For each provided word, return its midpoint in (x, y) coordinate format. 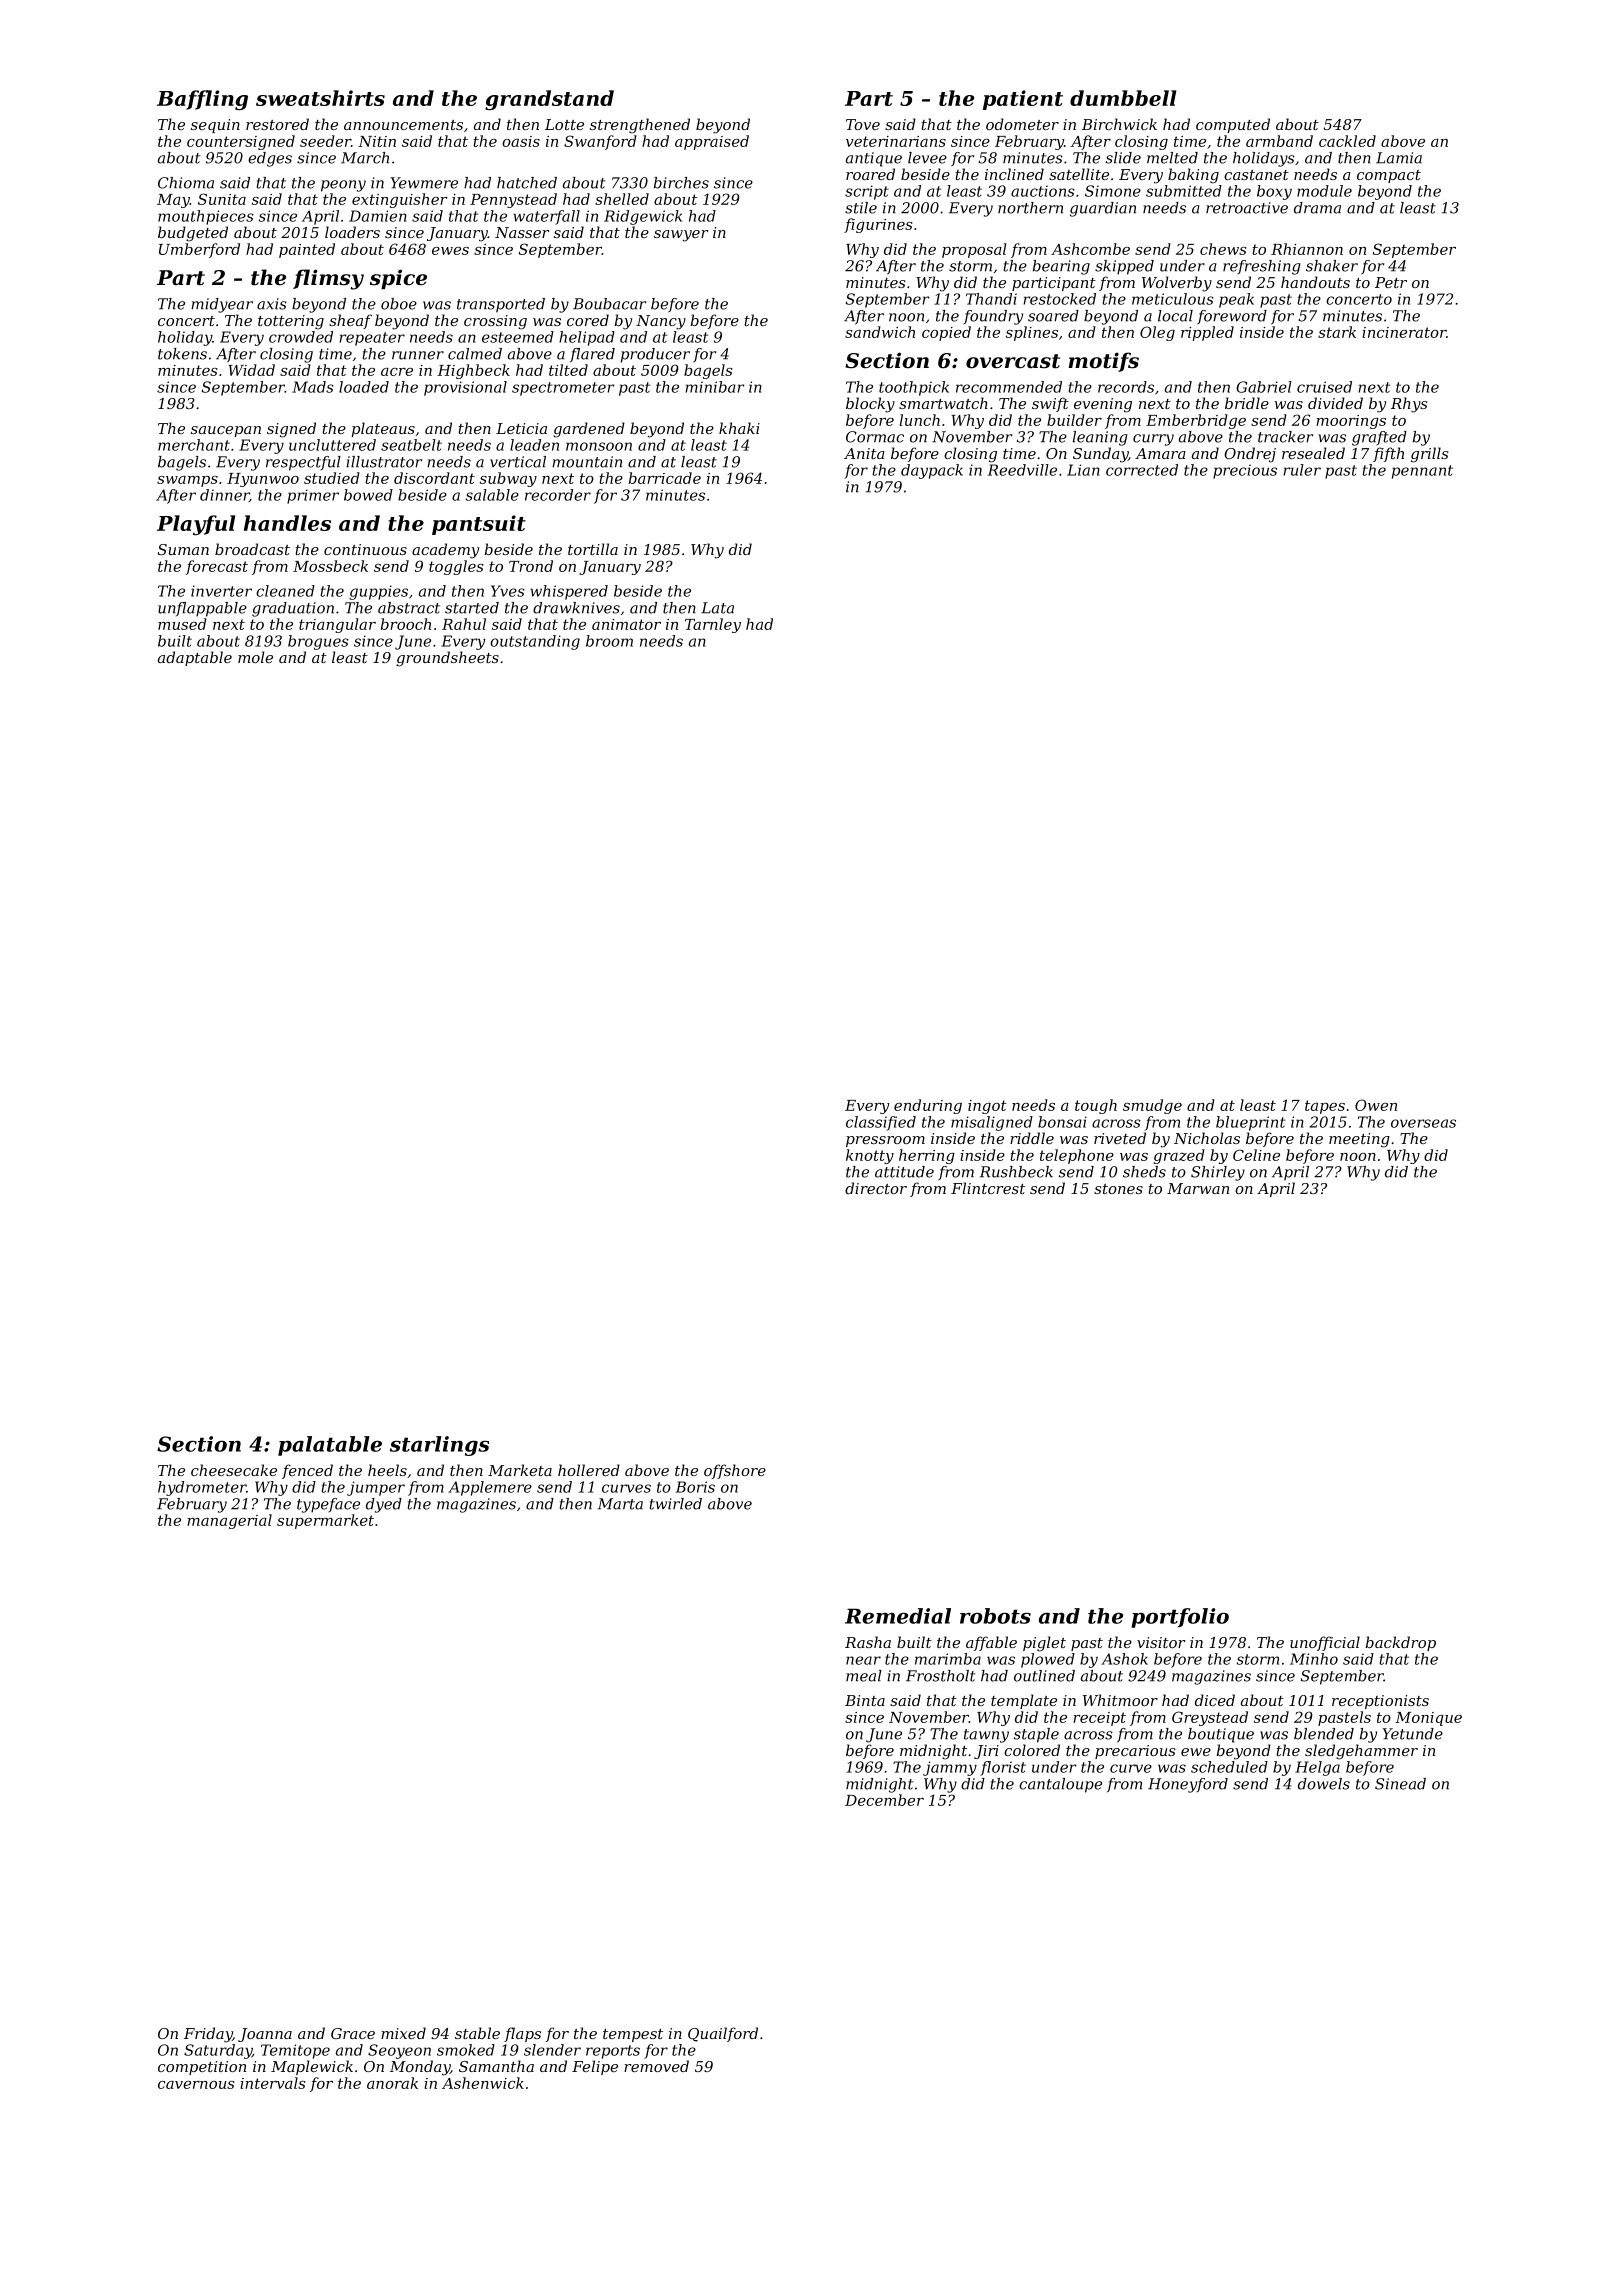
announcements (403, 125)
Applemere (490, 1488)
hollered (589, 1470)
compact (1389, 176)
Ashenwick (483, 2083)
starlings (439, 1446)
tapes (1325, 1107)
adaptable (195, 658)
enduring (928, 1106)
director (876, 1188)
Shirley (1218, 1173)
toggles (456, 567)
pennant (1422, 472)
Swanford (600, 142)
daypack (932, 471)
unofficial (1325, 1643)
